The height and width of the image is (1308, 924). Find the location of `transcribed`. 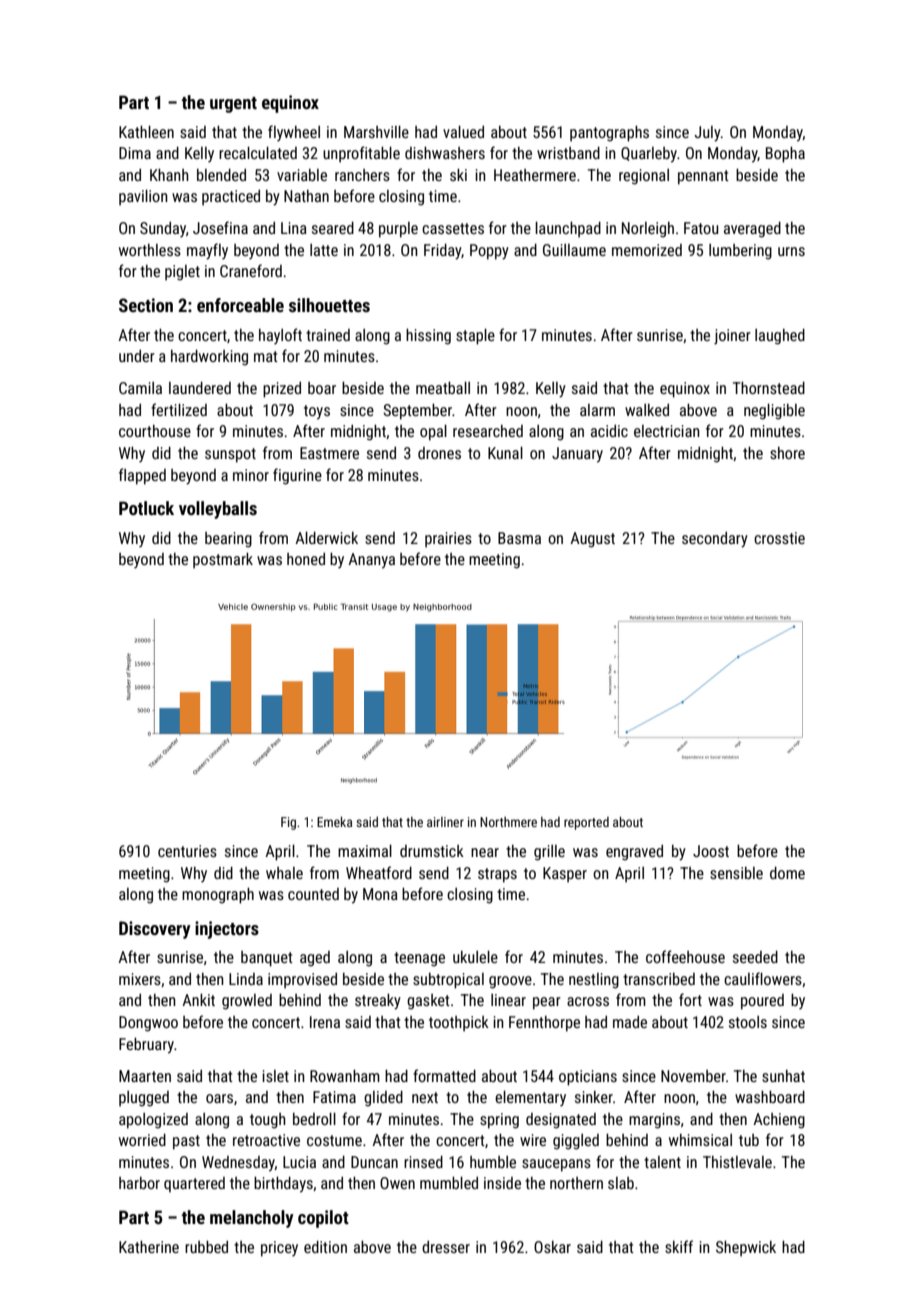

transcribed is located at coordinates (659, 979).
